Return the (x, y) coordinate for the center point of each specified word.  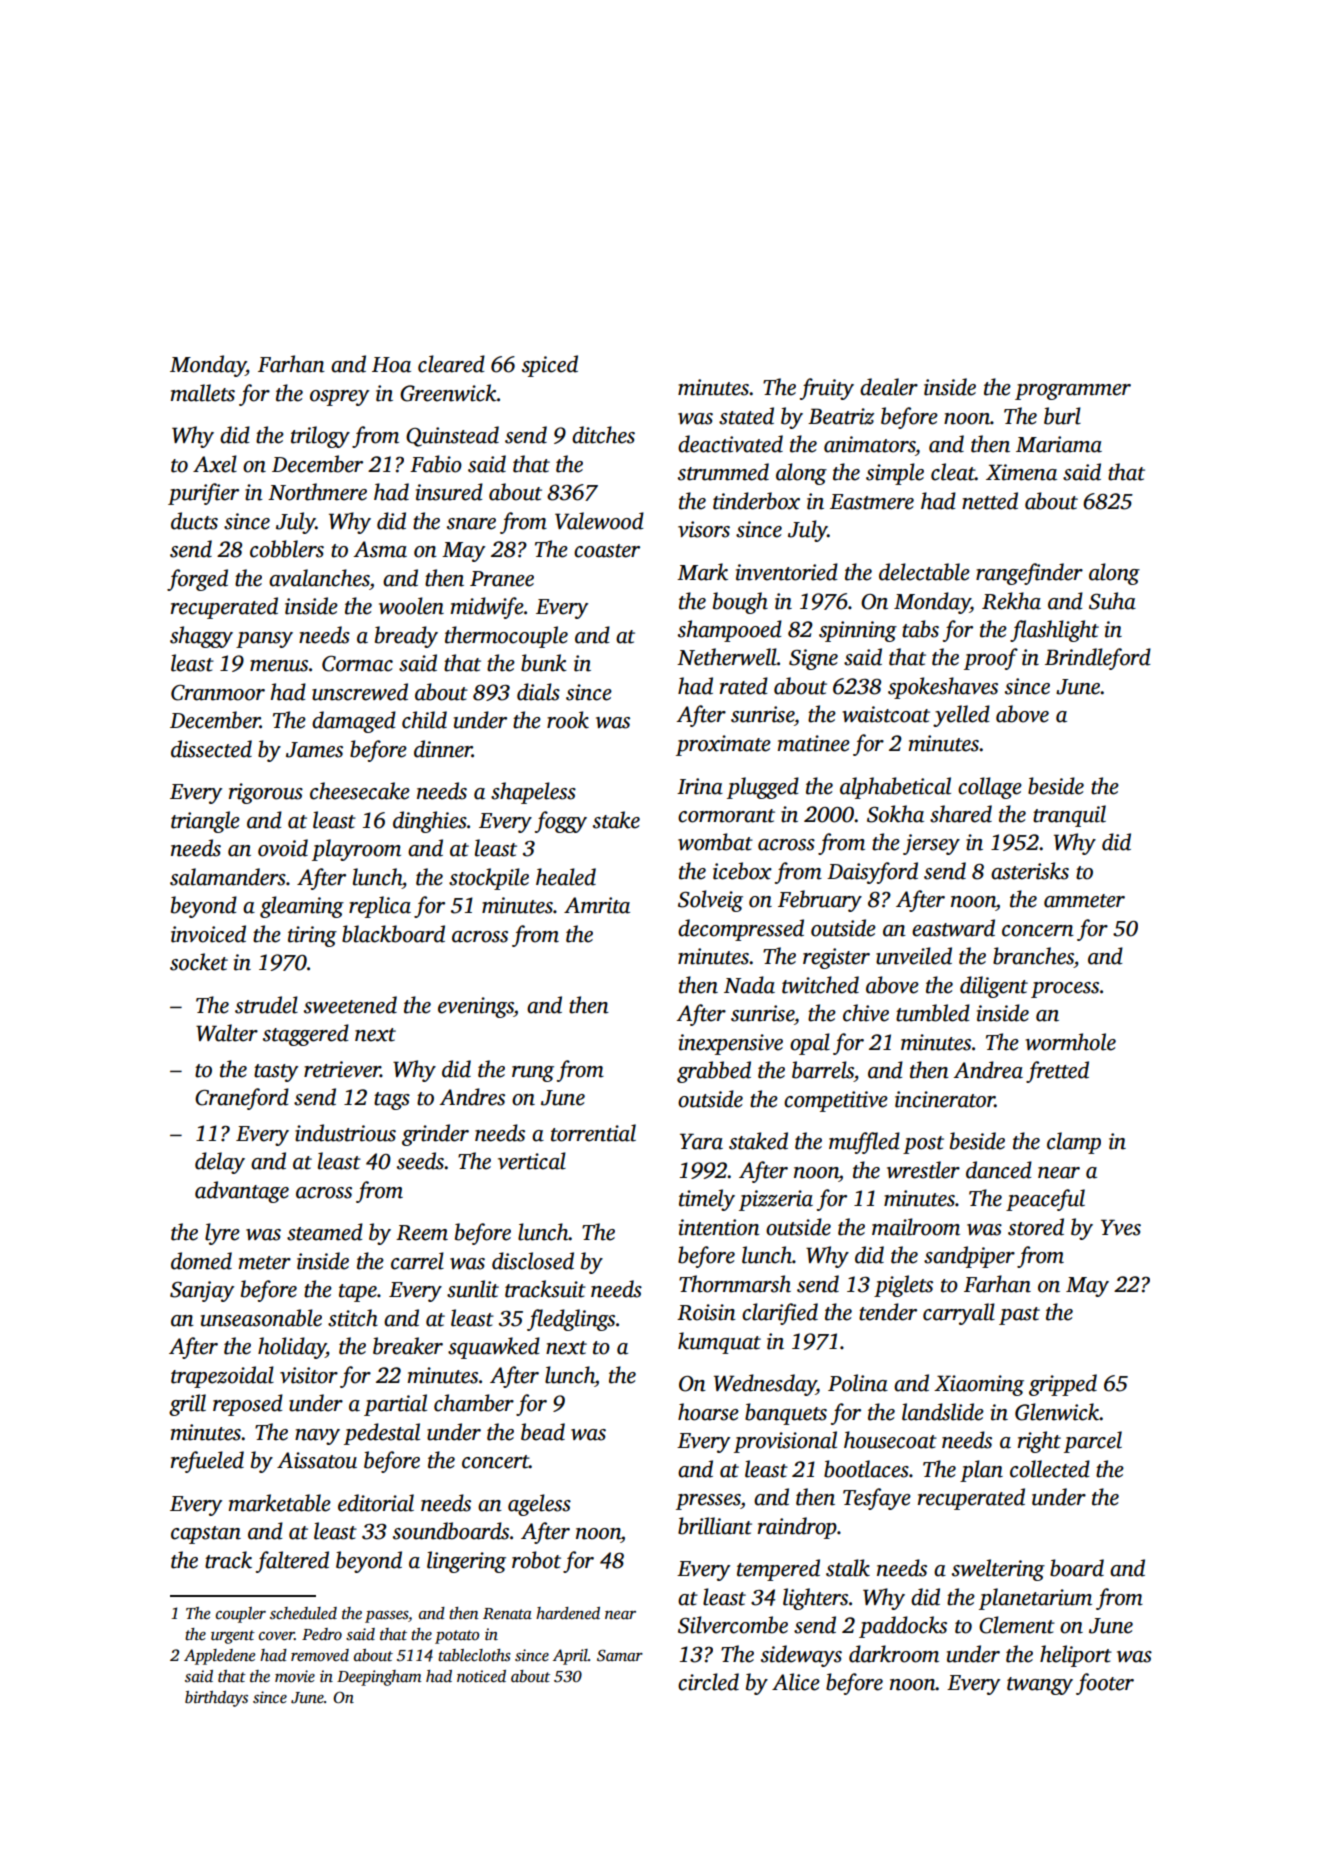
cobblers (287, 549)
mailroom (916, 1227)
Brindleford (1098, 659)
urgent (233, 1637)
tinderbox (756, 501)
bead (543, 1432)
